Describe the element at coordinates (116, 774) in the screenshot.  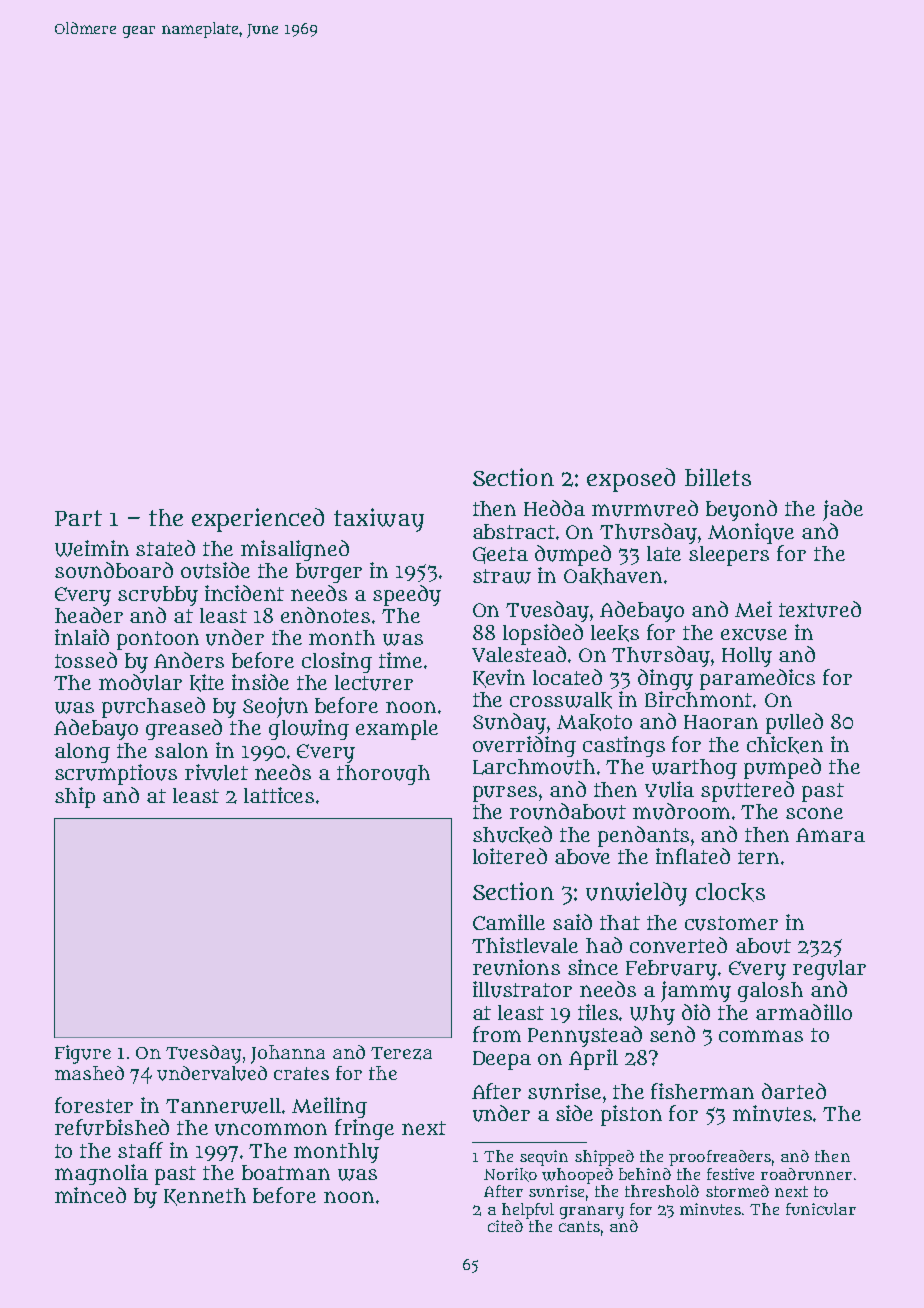
I see `scrumptious` at that location.
